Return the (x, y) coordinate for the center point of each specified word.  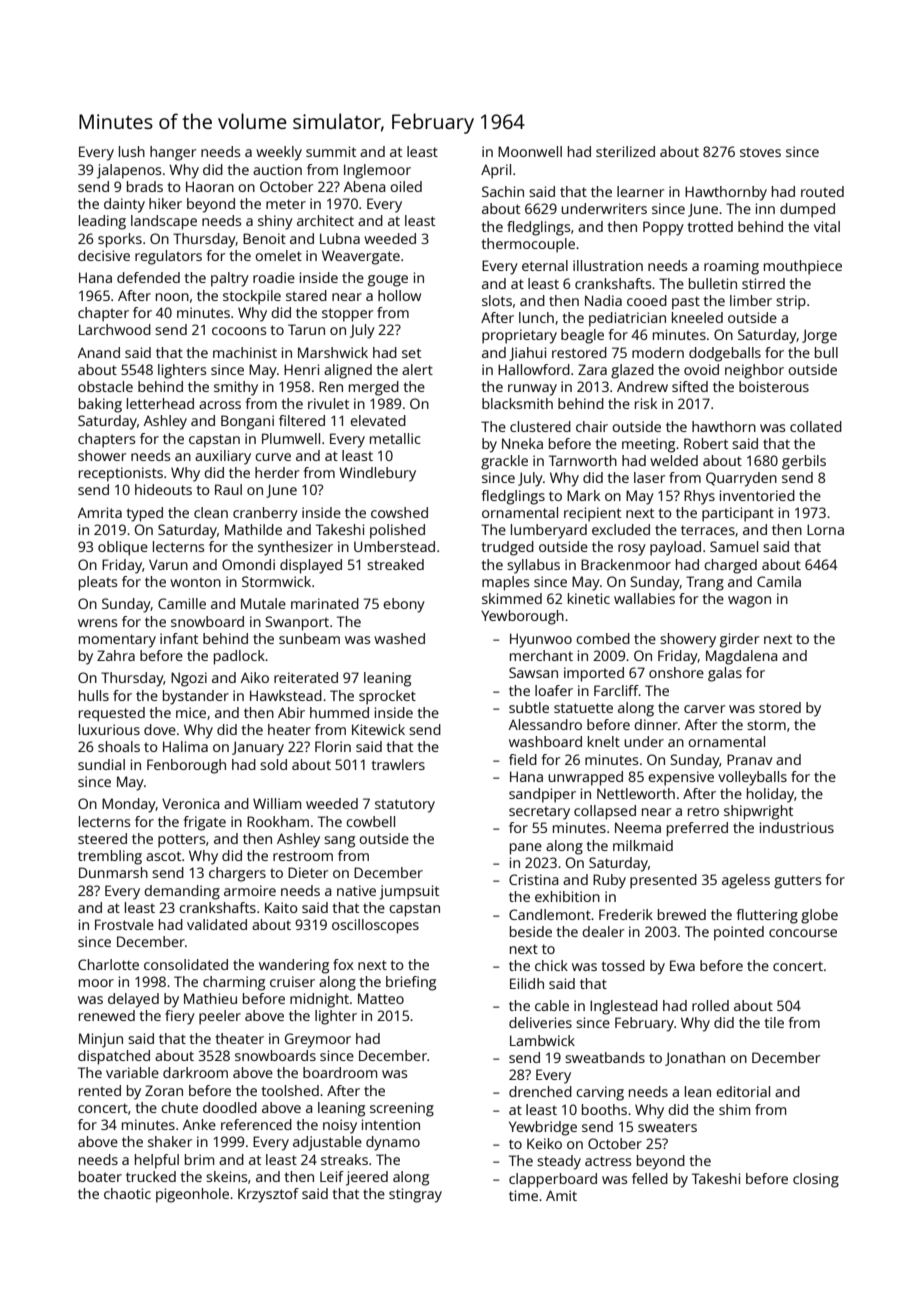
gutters (797, 882)
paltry (230, 279)
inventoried (757, 495)
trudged (508, 548)
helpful (157, 1161)
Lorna (825, 529)
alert (417, 369)
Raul (228, 489)
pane (526, 849)
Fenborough (186, 766)
